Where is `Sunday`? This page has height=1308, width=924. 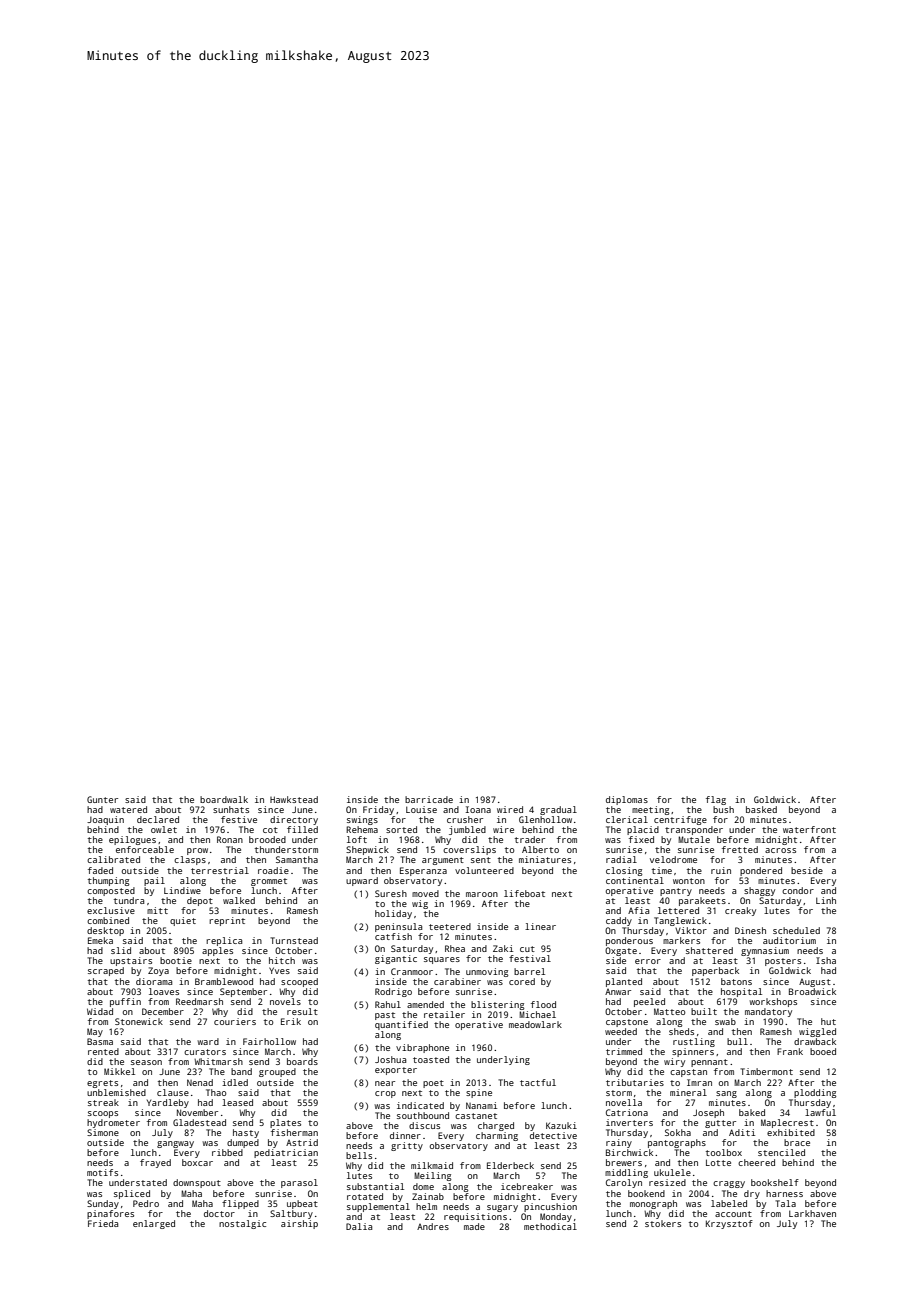 Sunday is located at coordinates (103, 1204).
